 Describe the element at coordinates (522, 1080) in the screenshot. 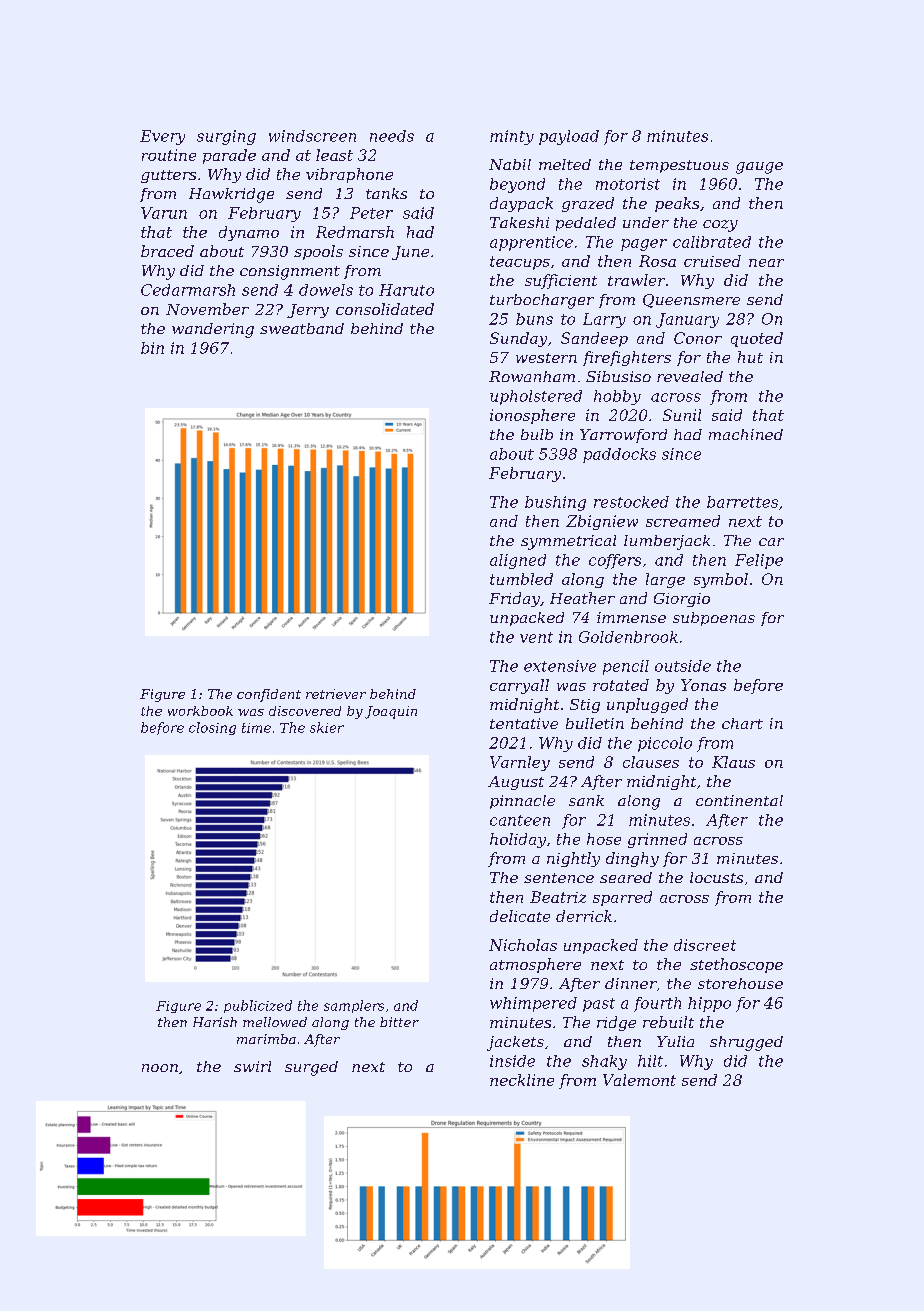

I see `neckline` at that location.
